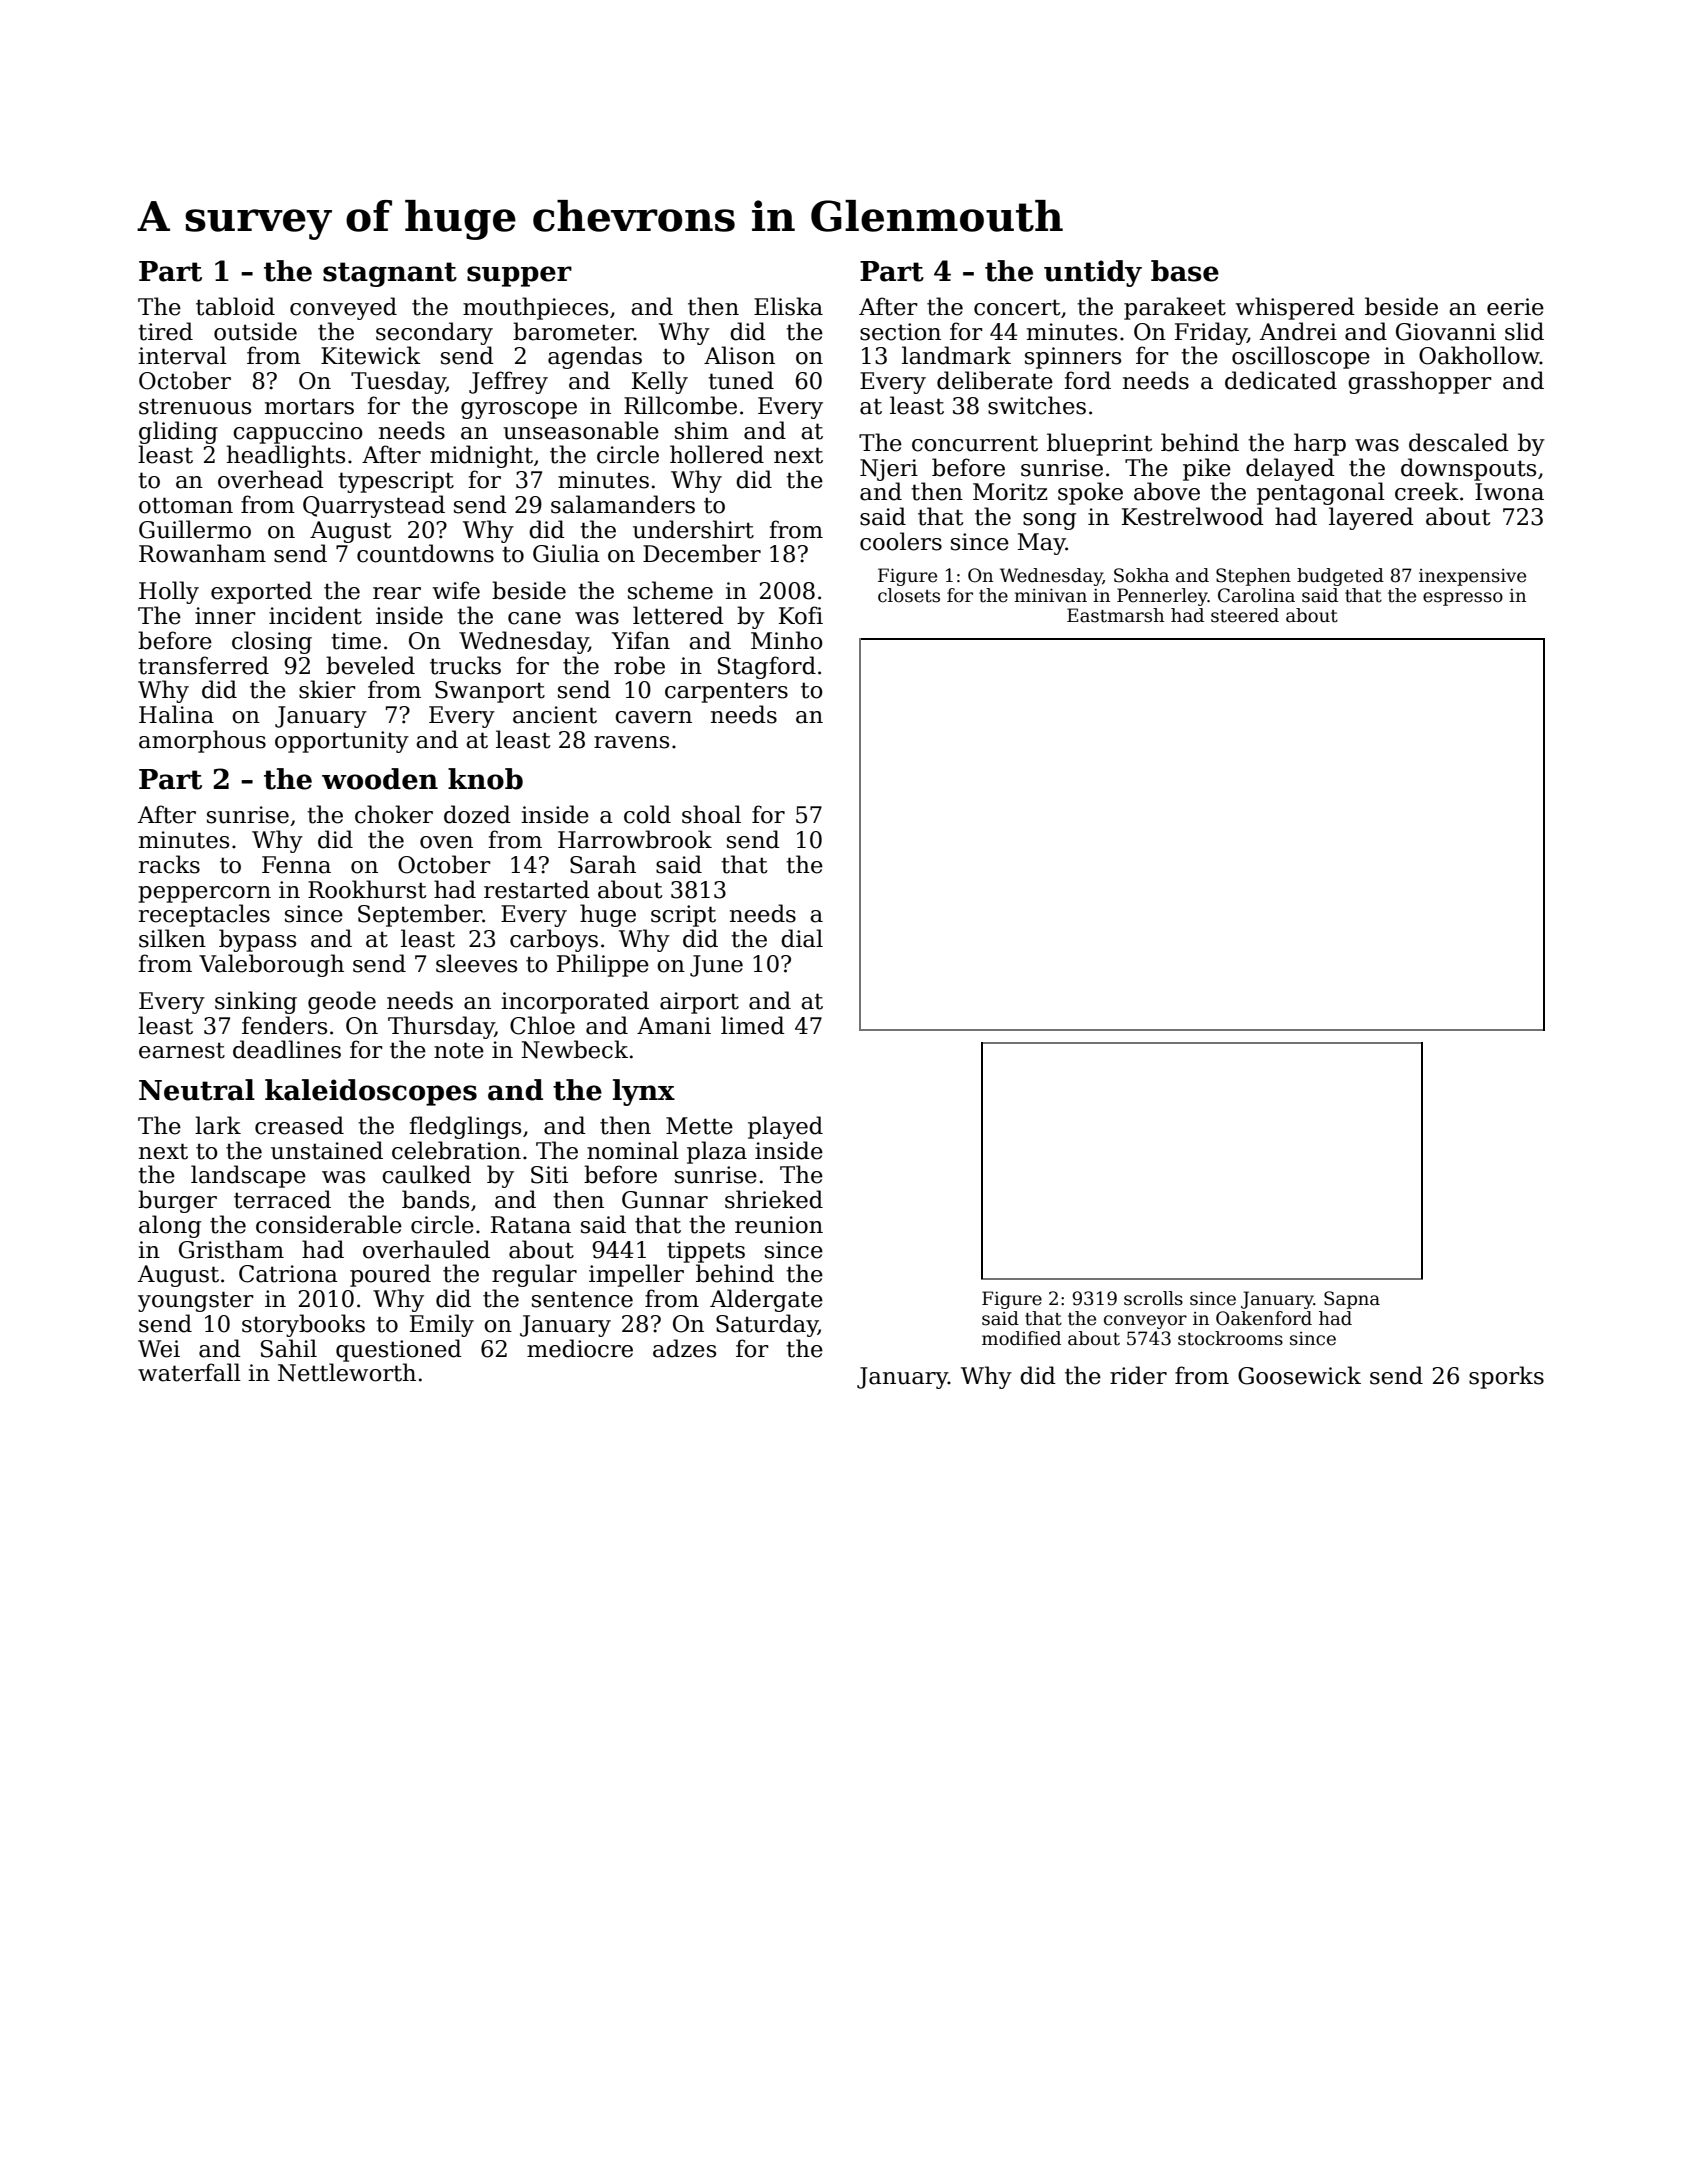 The image size is (1683, 2178). What do you see at coordinates (1115, 615) in the document?
I see `Eastmarsh` at bounding box center [1115, 615].
